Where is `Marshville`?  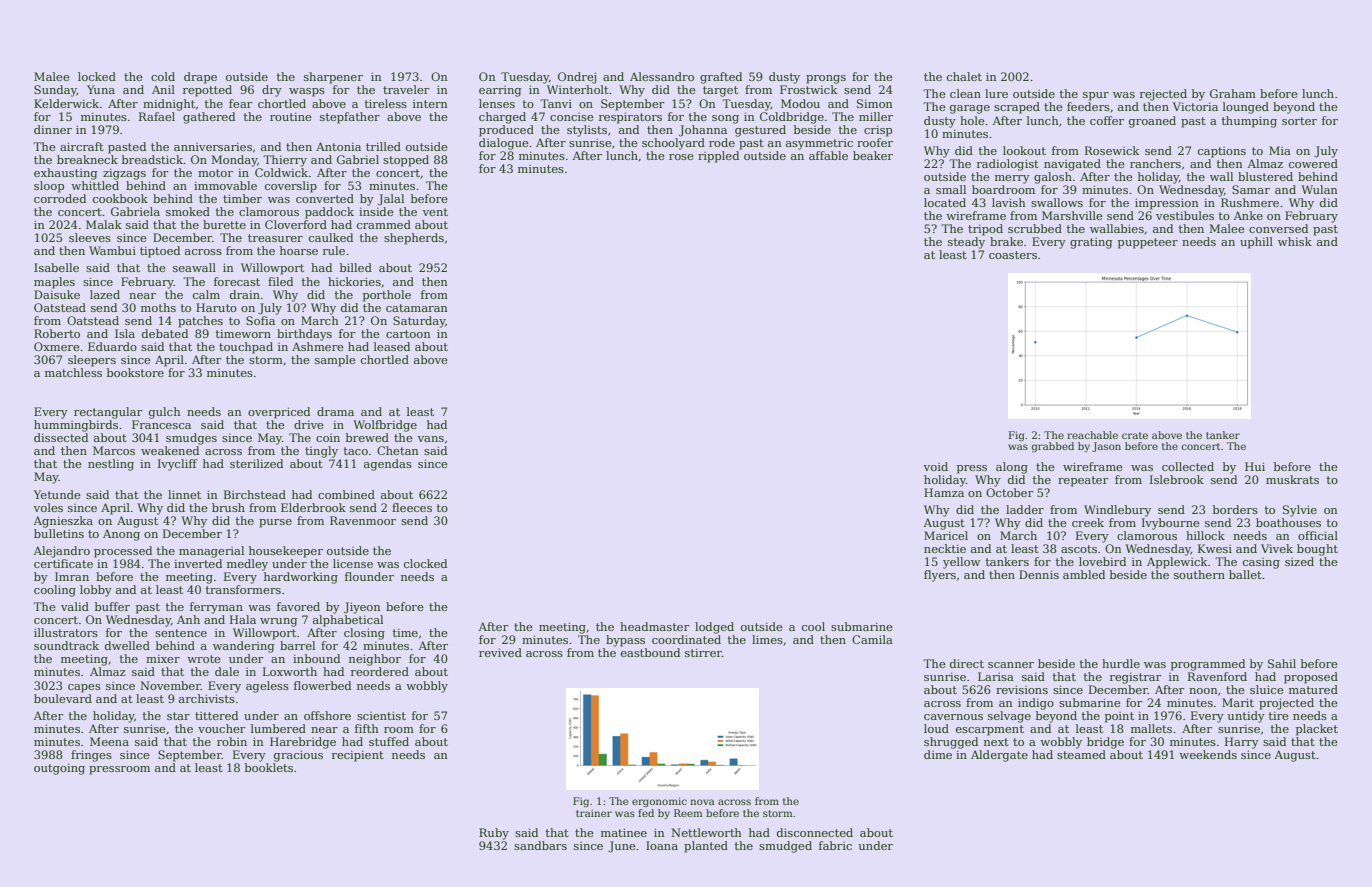
Marshville is located at coordinates (1072, 215).
